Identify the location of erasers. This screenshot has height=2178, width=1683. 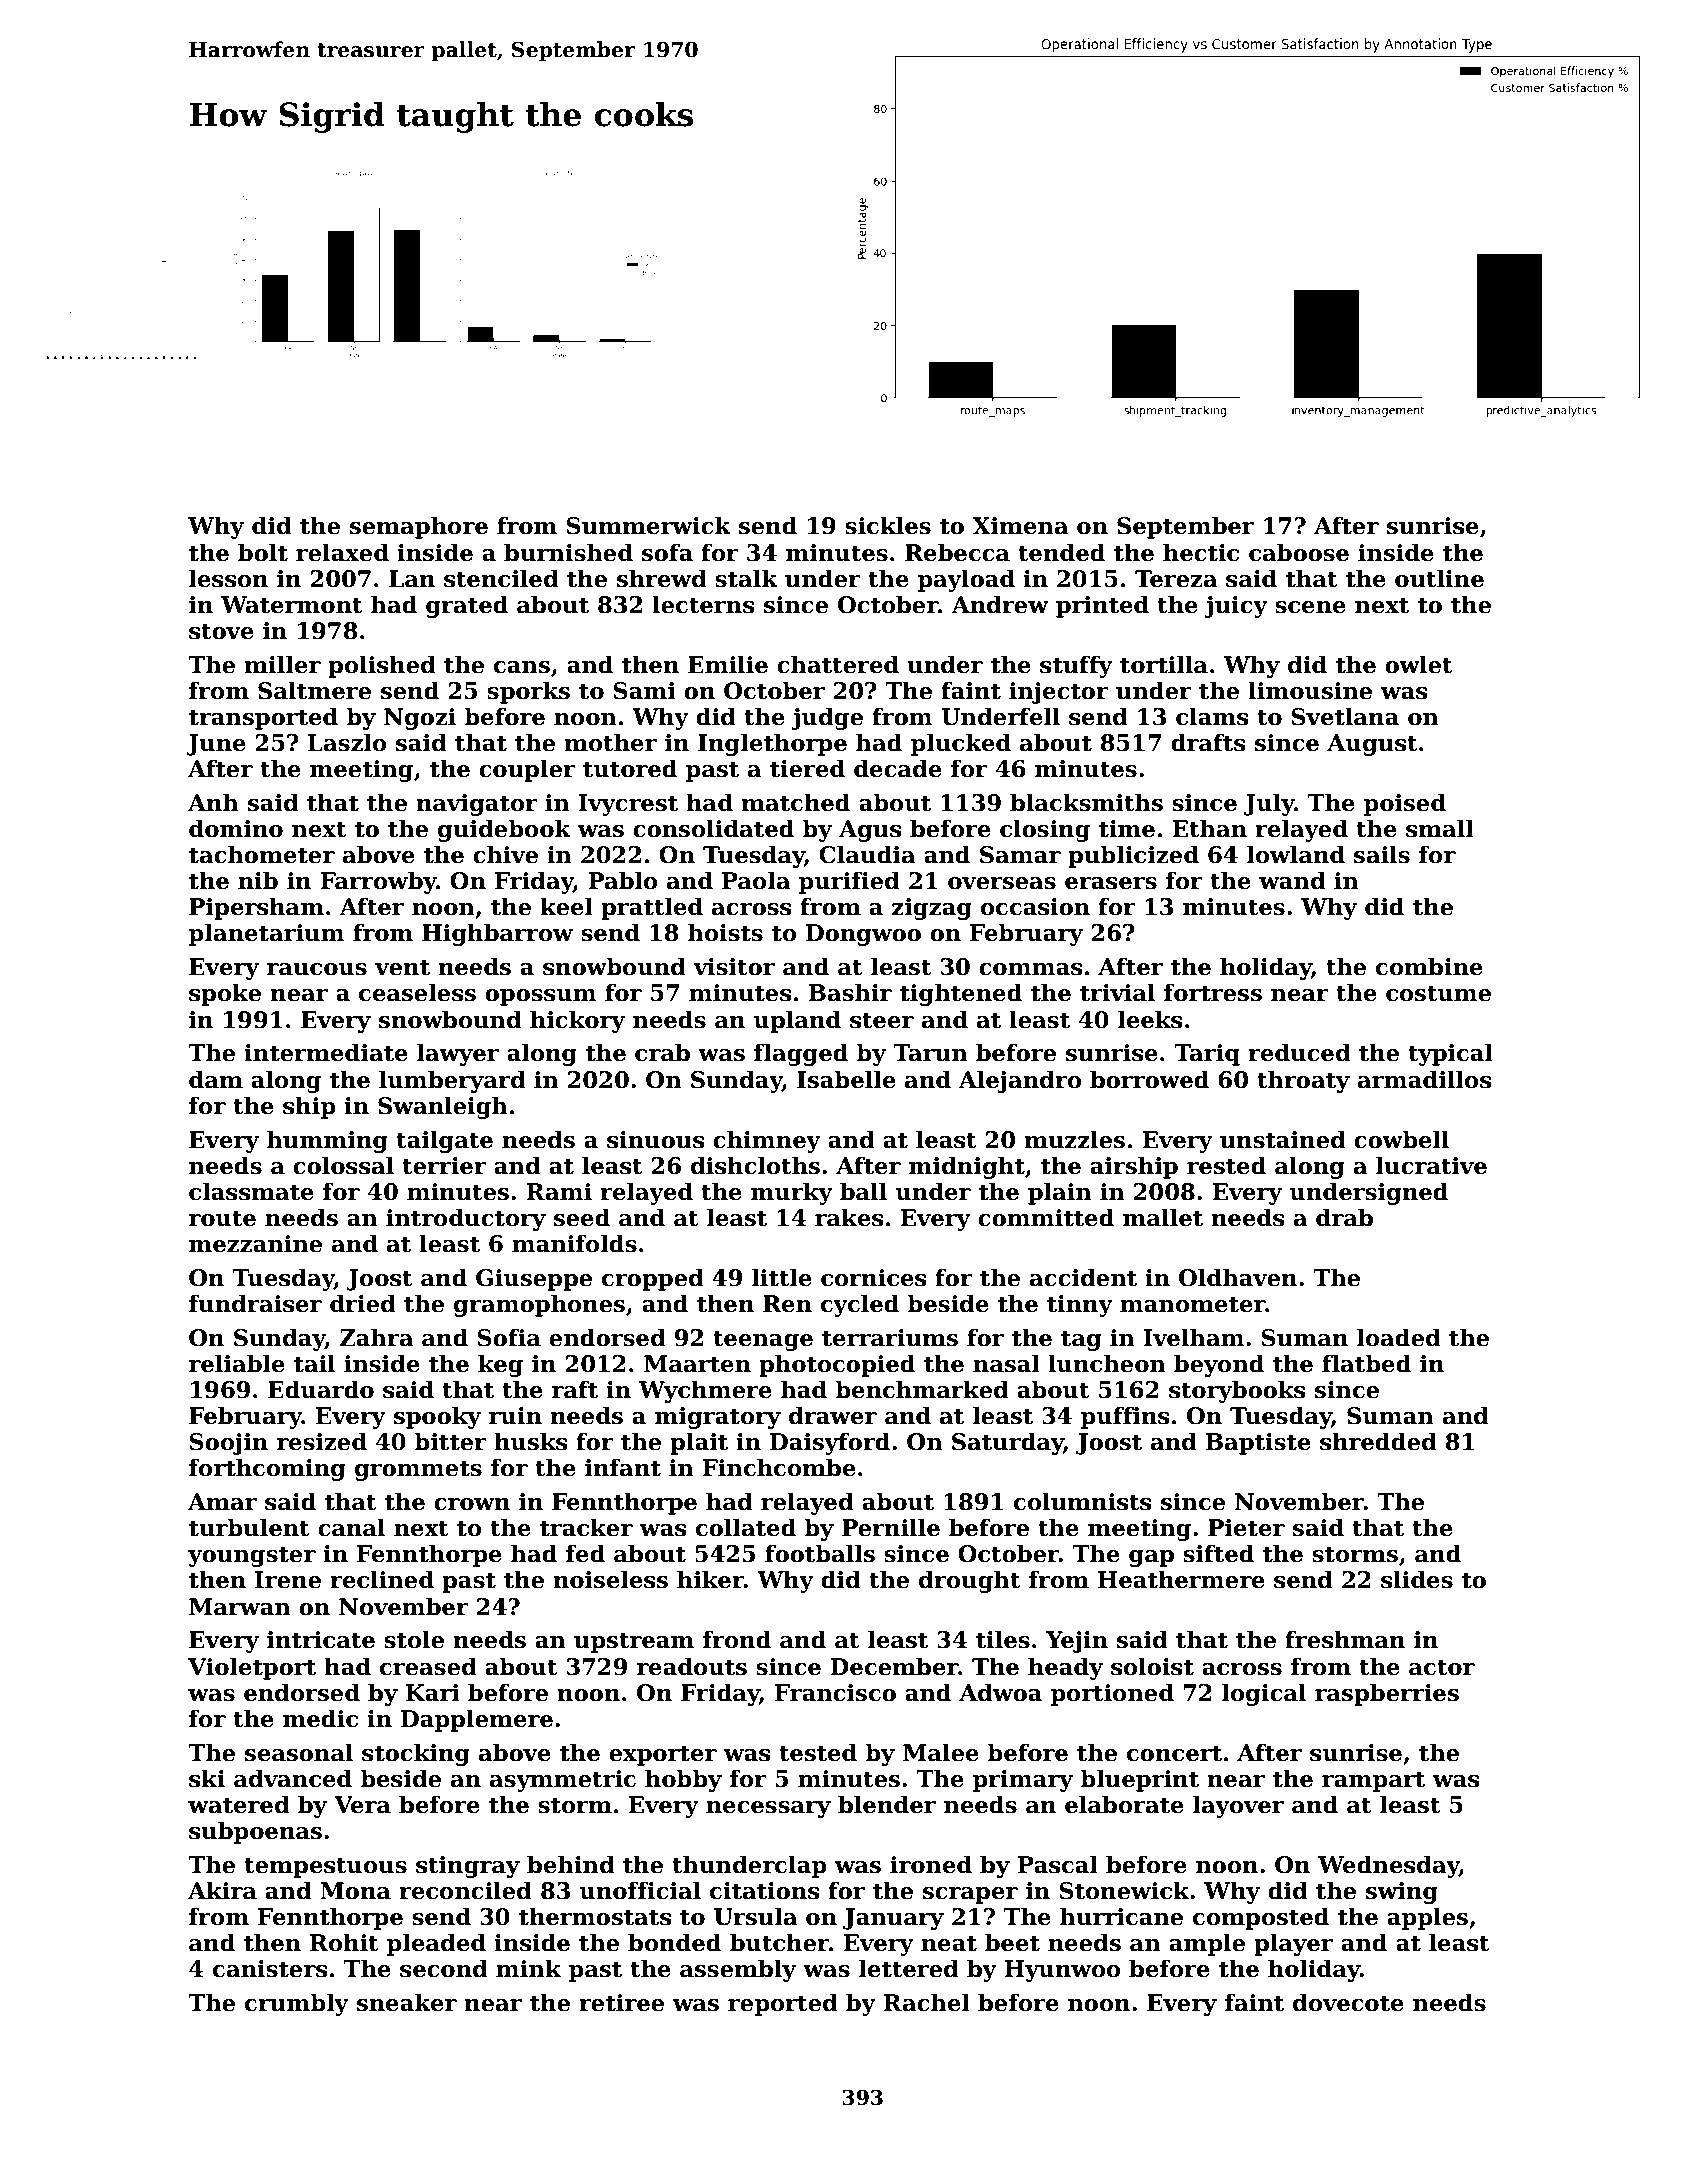
(1111, 883).
